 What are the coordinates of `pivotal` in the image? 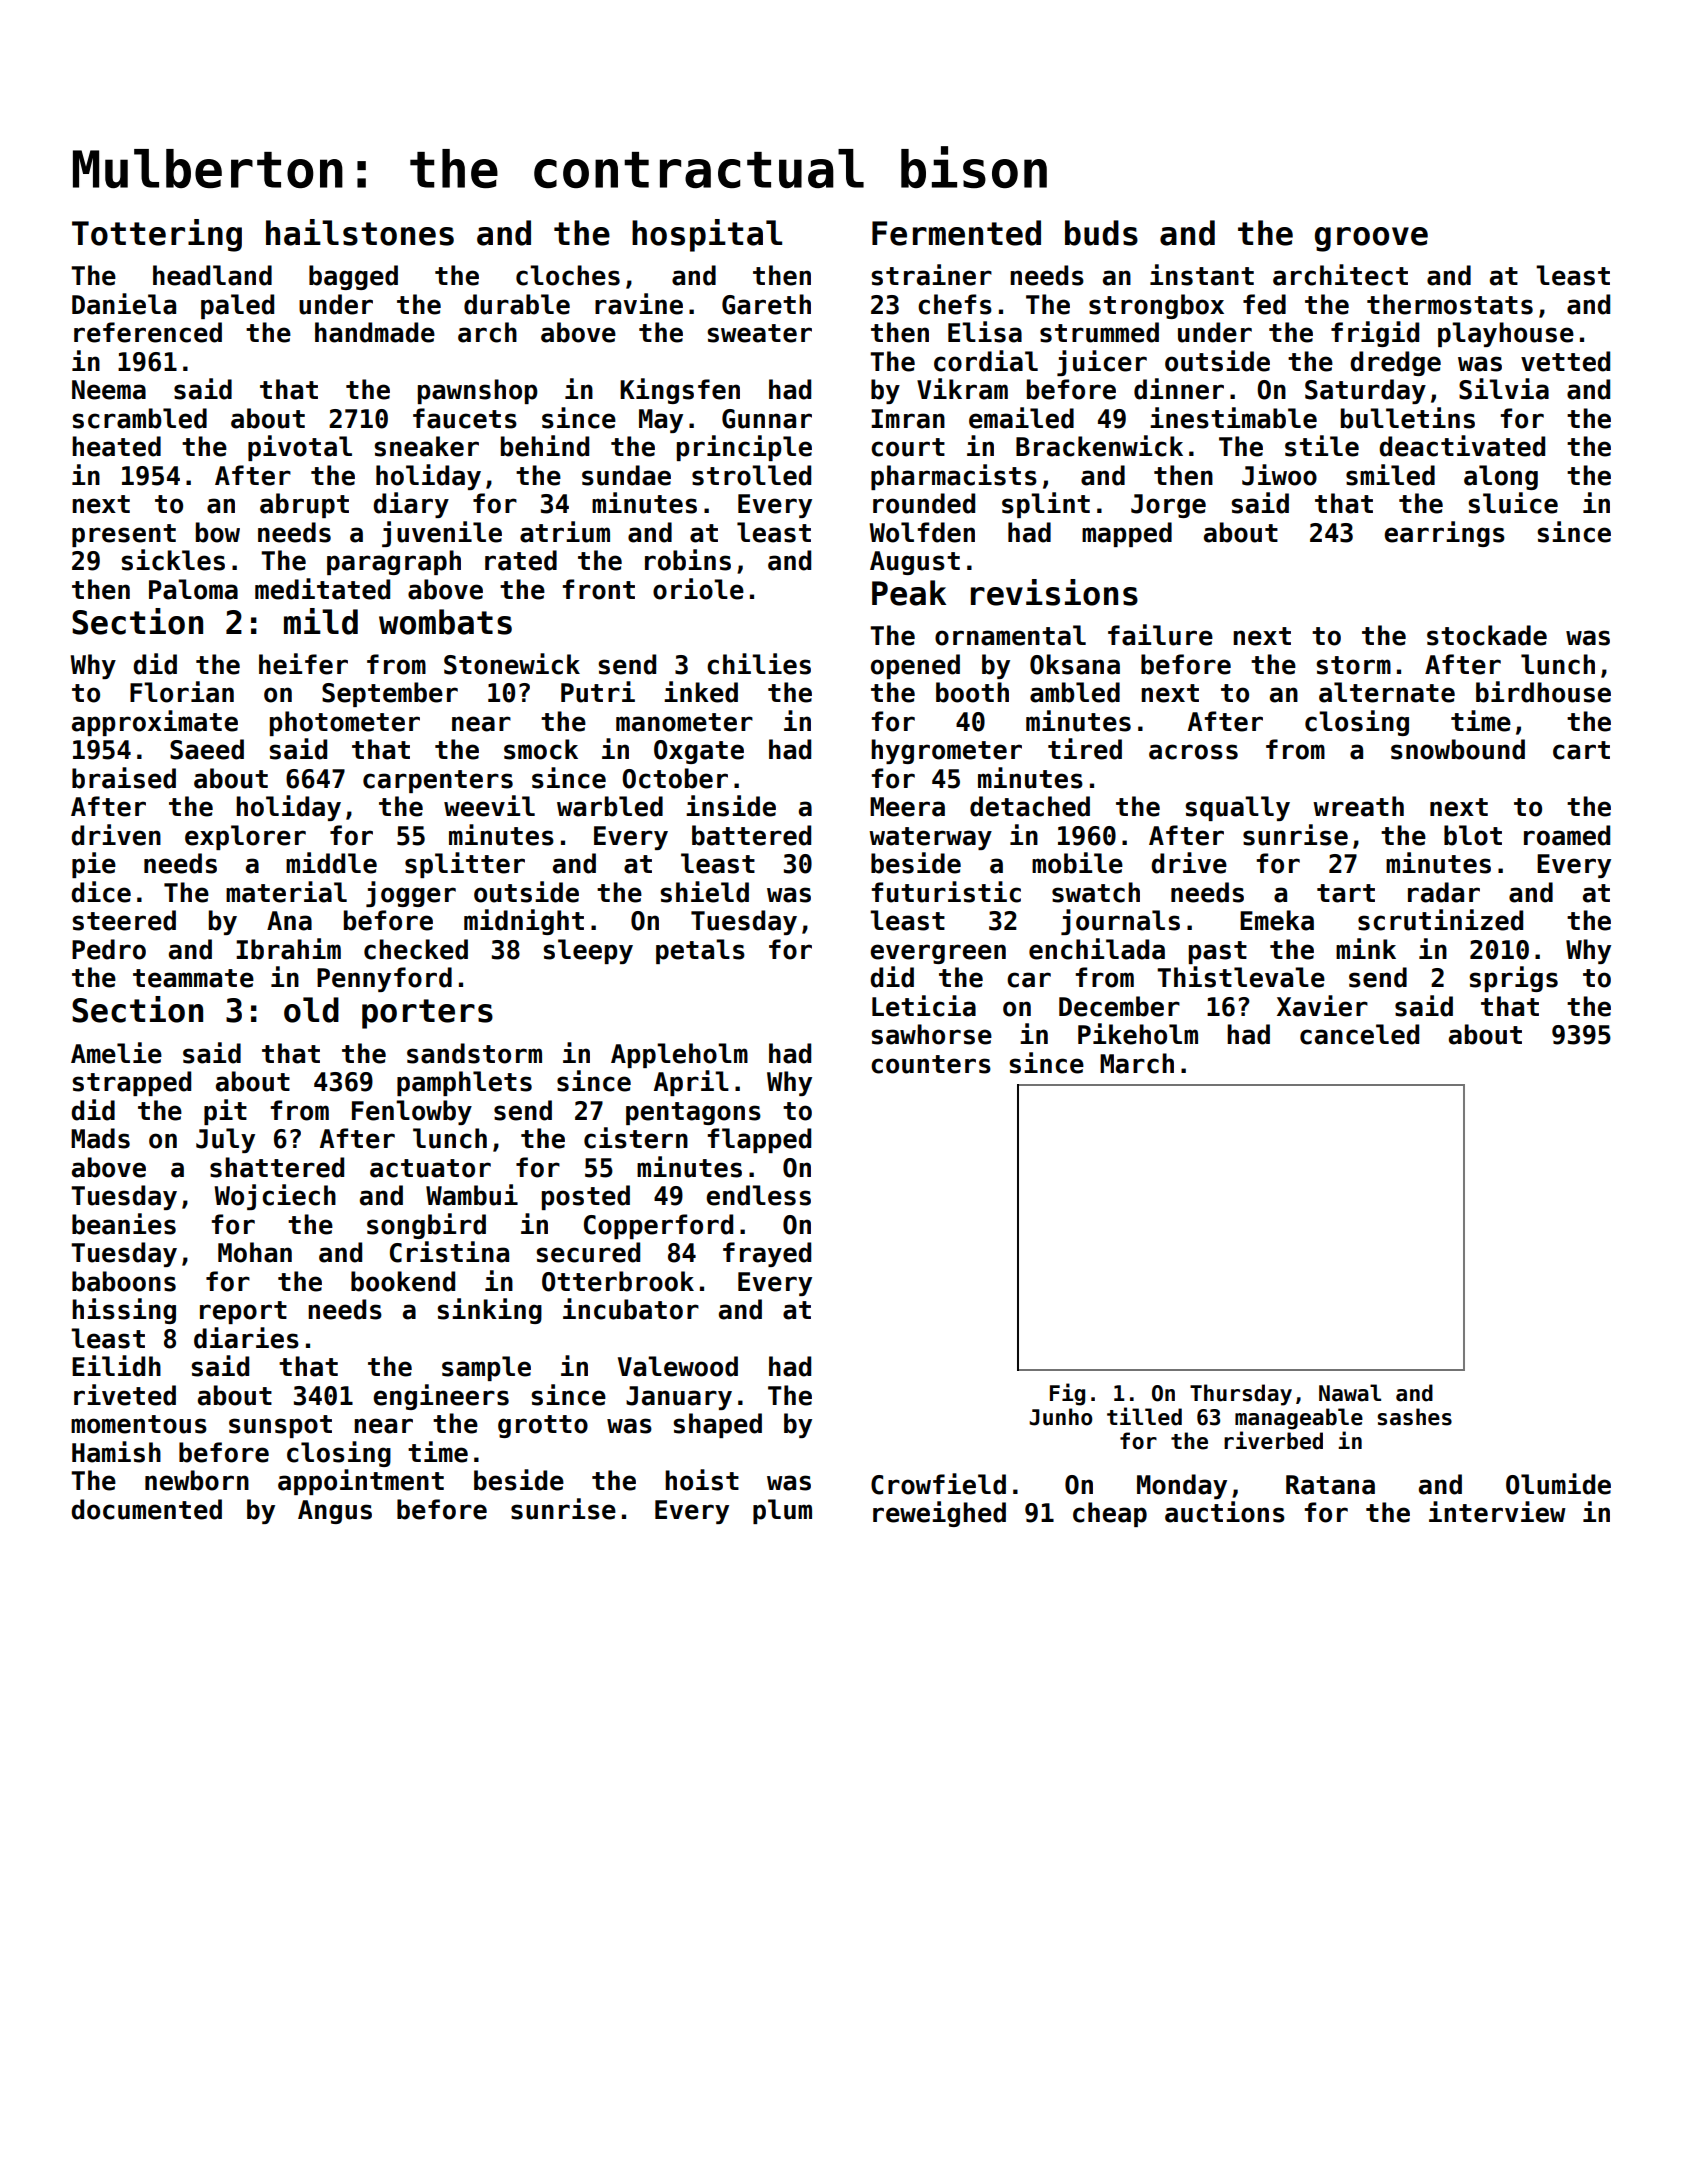 It's located at (300, 448).
